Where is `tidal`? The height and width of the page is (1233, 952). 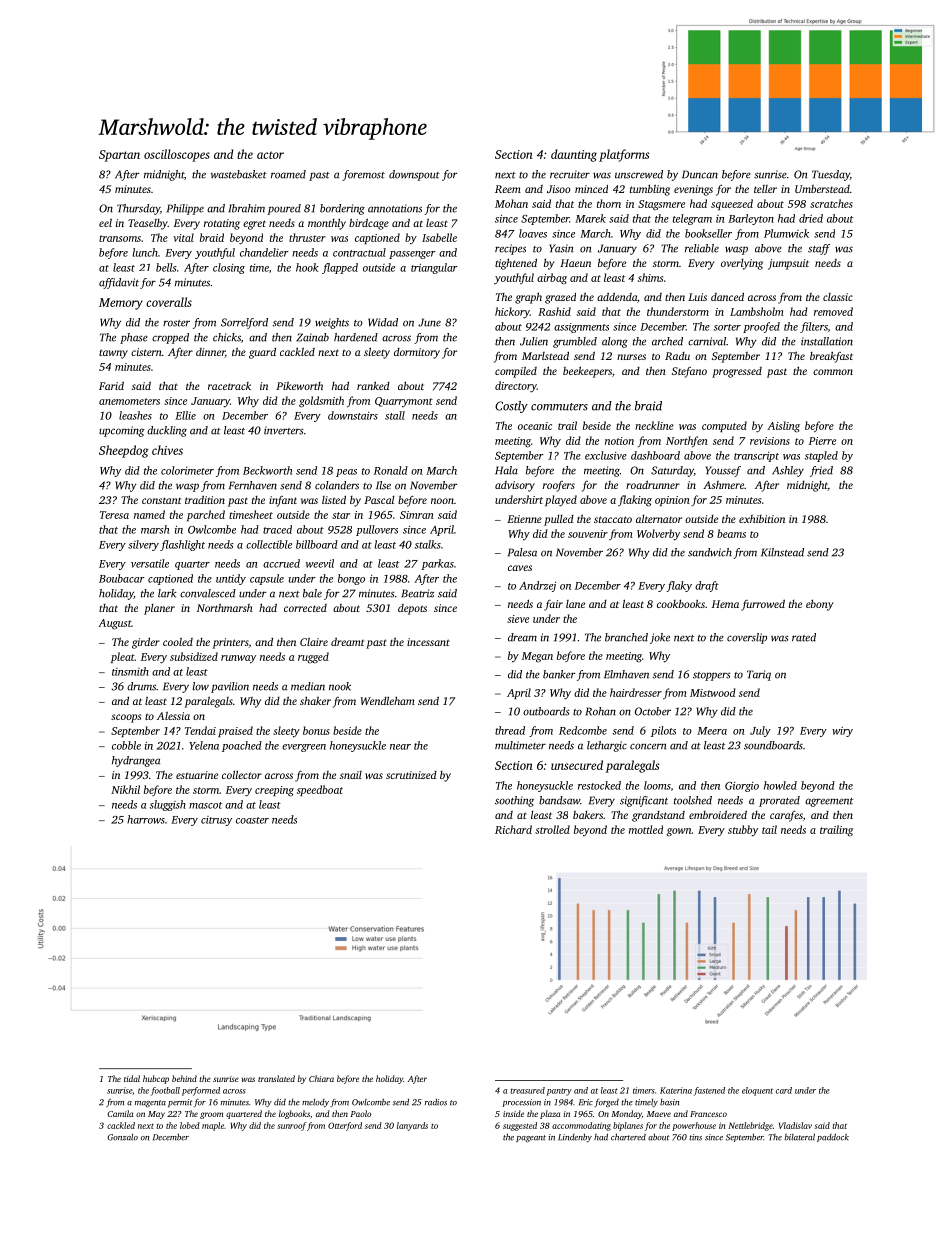
tidal is located at coordinates (132, 1078).
